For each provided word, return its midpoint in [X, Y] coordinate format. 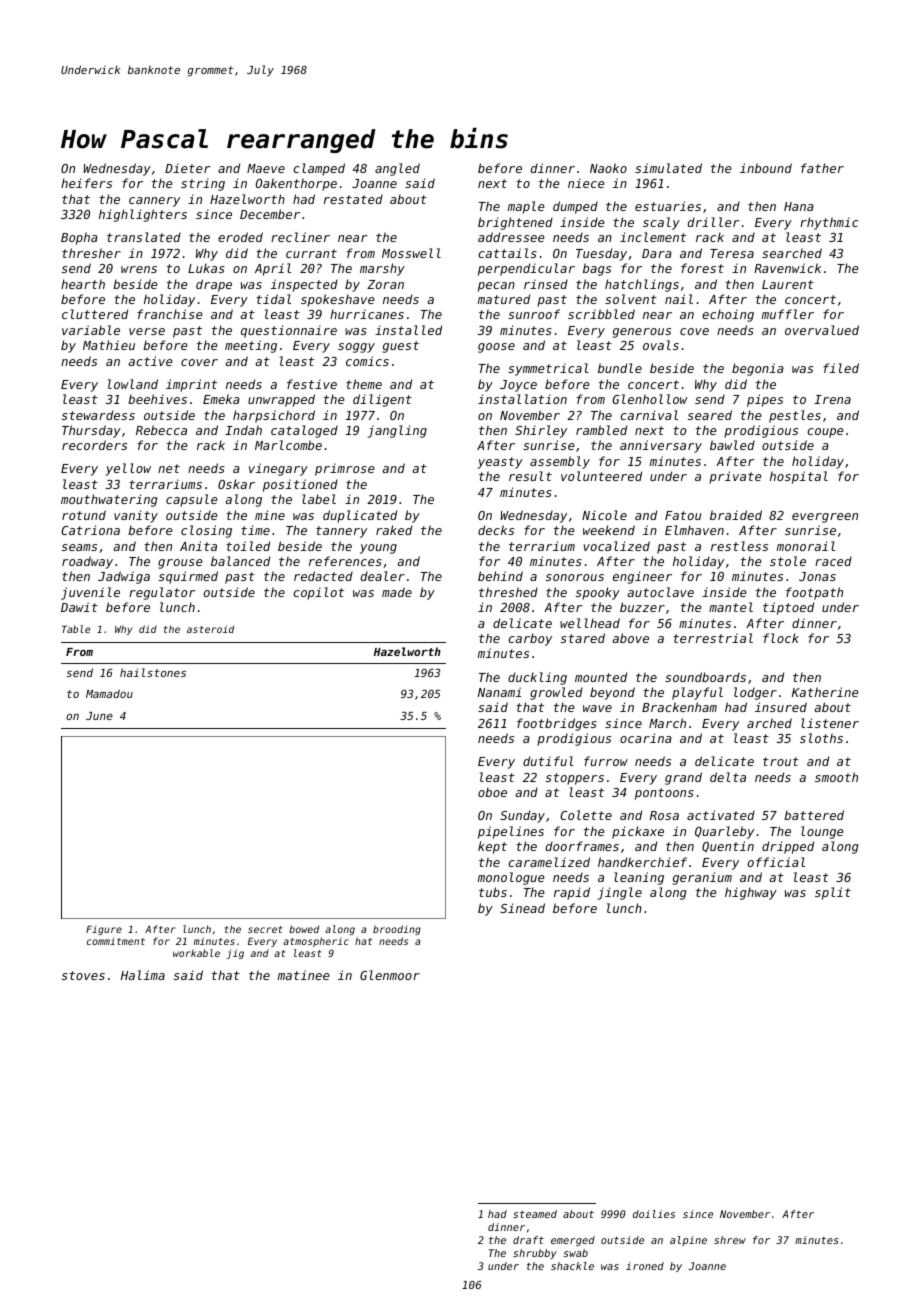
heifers [86, 183]
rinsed [546, 284]
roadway [87, 562]
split [833, 893]
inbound [766, 168]
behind [500, 576]
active [150, 361]
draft [528, 1240]
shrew [730, 1240]
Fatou [683, 515]
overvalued [822, 330]
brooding [397, 930]
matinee [304, 975]
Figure [104, 930]
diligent [382, 400]
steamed [535, 1214]
